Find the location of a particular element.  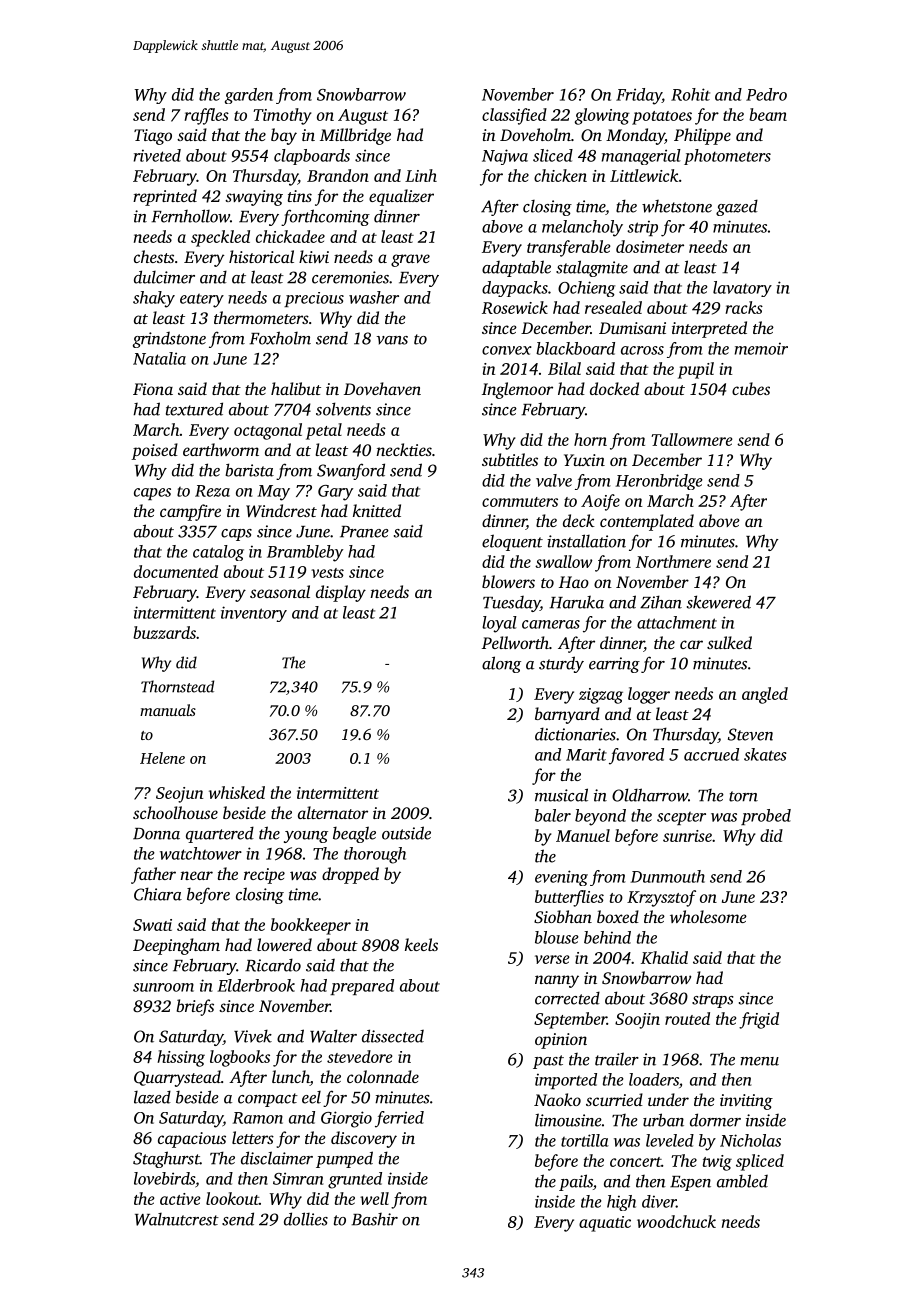

baler is located at coordinates (553, 815).
